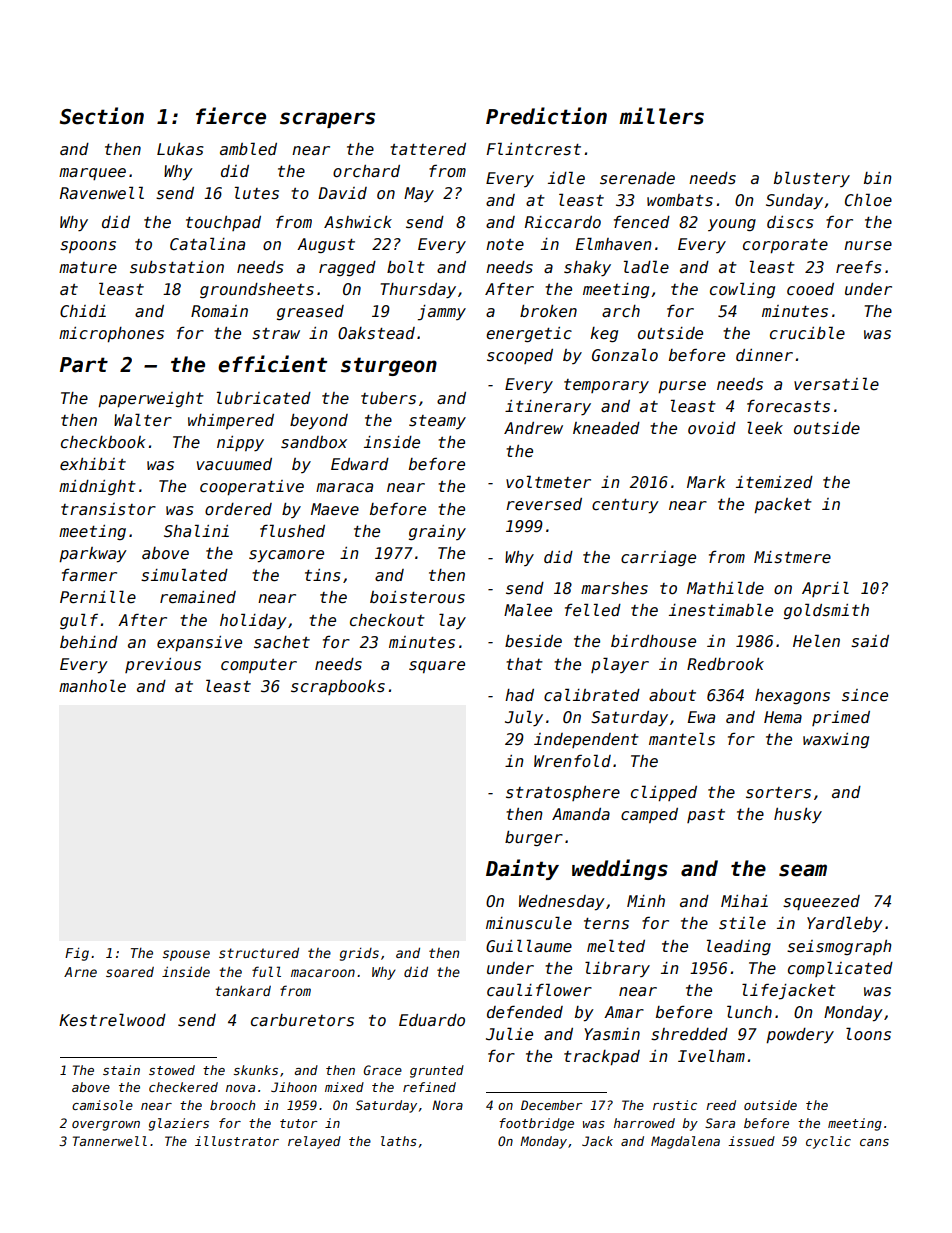 The width and height of the image is (952, 1233). What do you see at coordinates (237, 1141) in the image?
I see `illustrator` at bounding box center [237, 1141].
